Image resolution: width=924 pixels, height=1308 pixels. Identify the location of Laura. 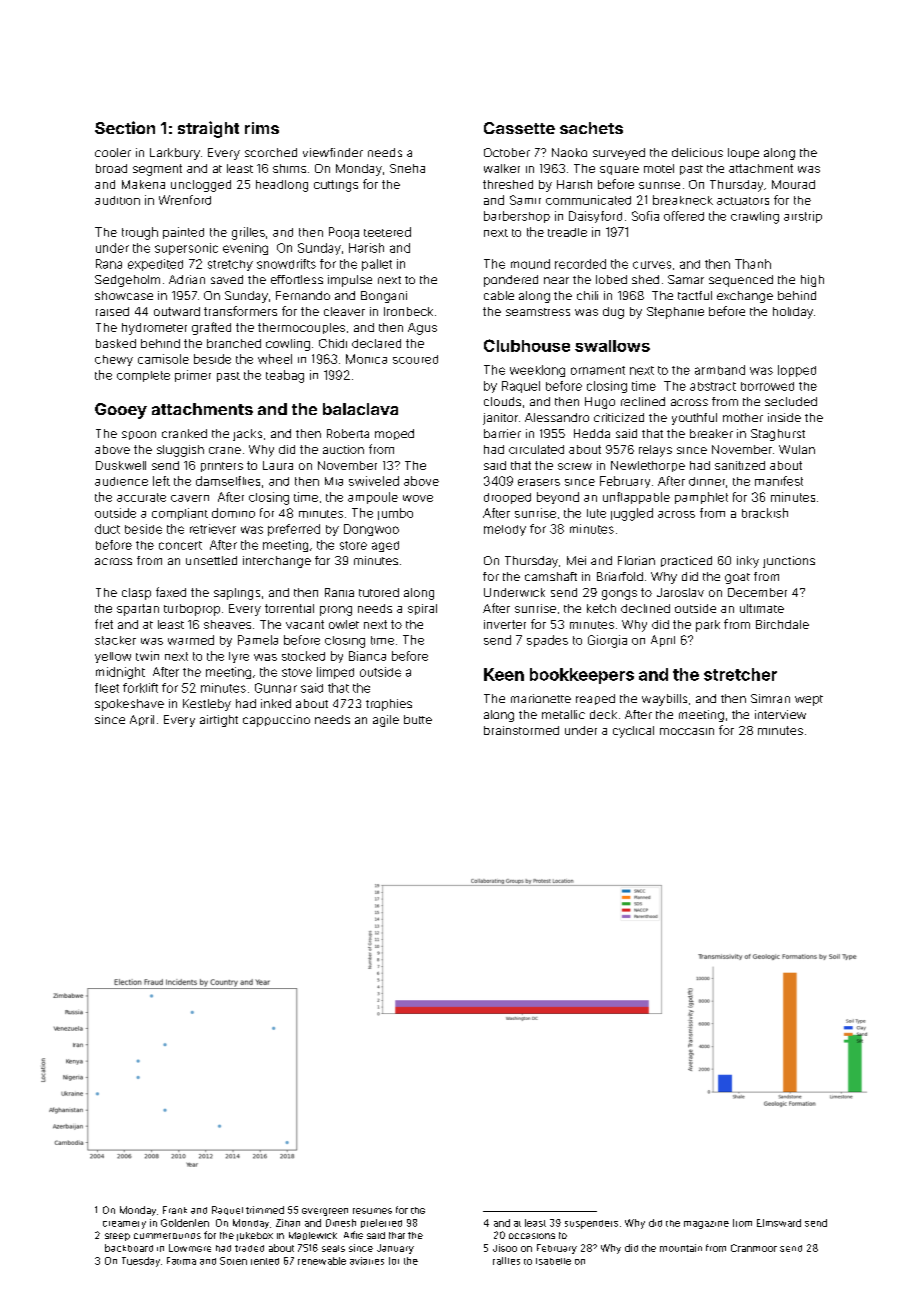
(278, 465).
